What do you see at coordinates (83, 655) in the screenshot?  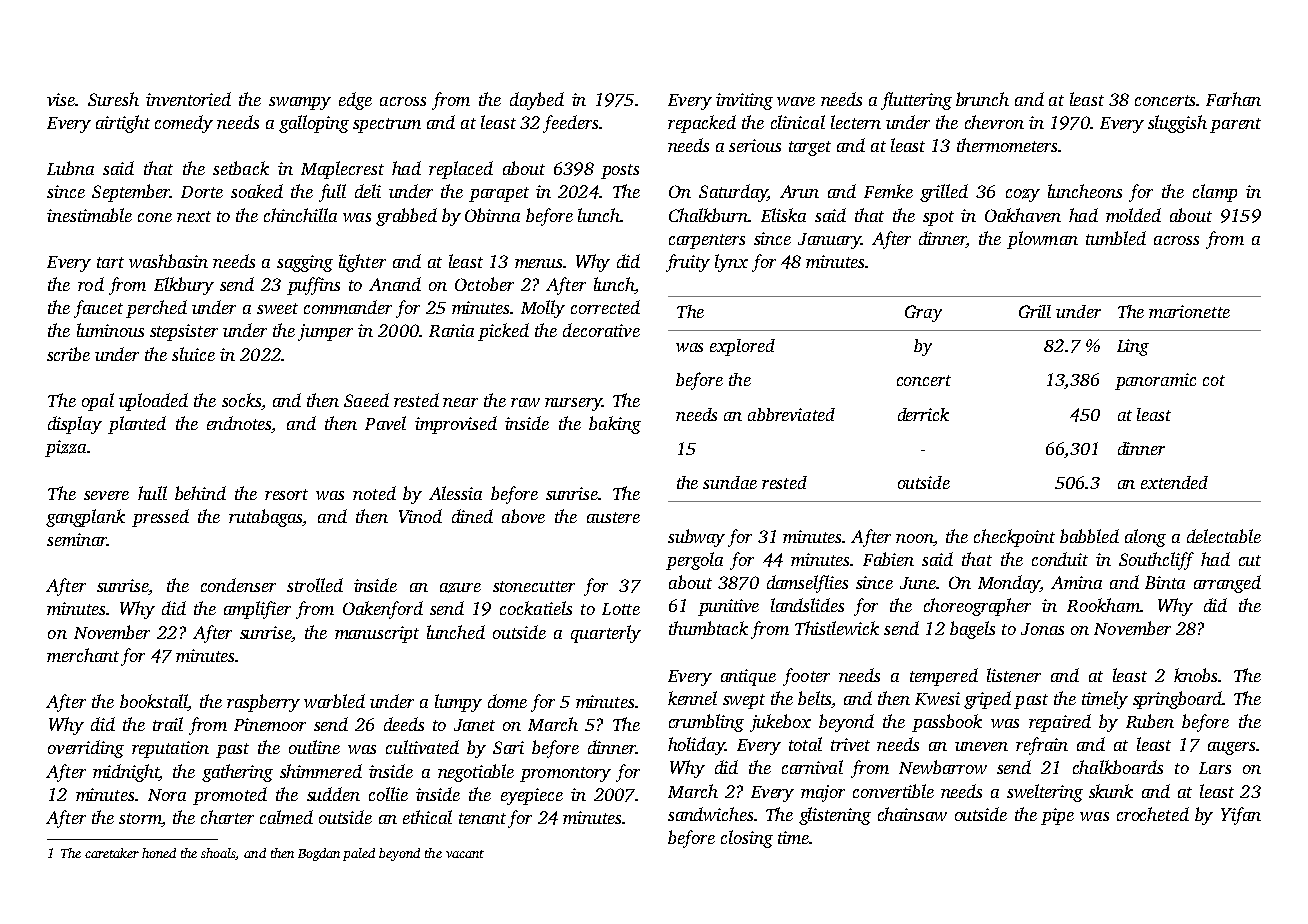 I see `merchant` at bounding box center [83, 655].
